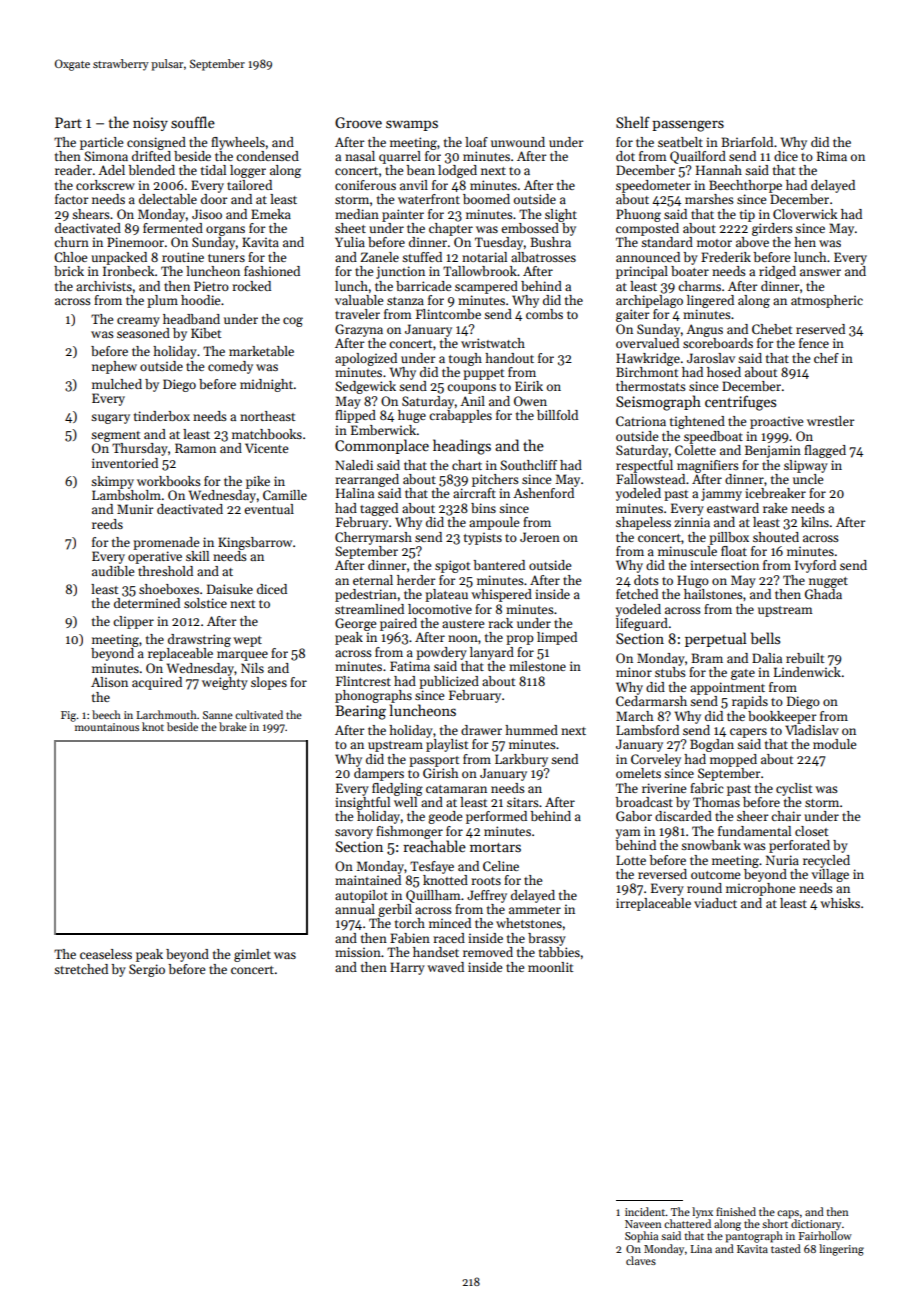 The image size is (924, 1308). What do you see at coordinates (225, 683) in the screenshot?
I see `weighty` at bounding box center [225, 683].
